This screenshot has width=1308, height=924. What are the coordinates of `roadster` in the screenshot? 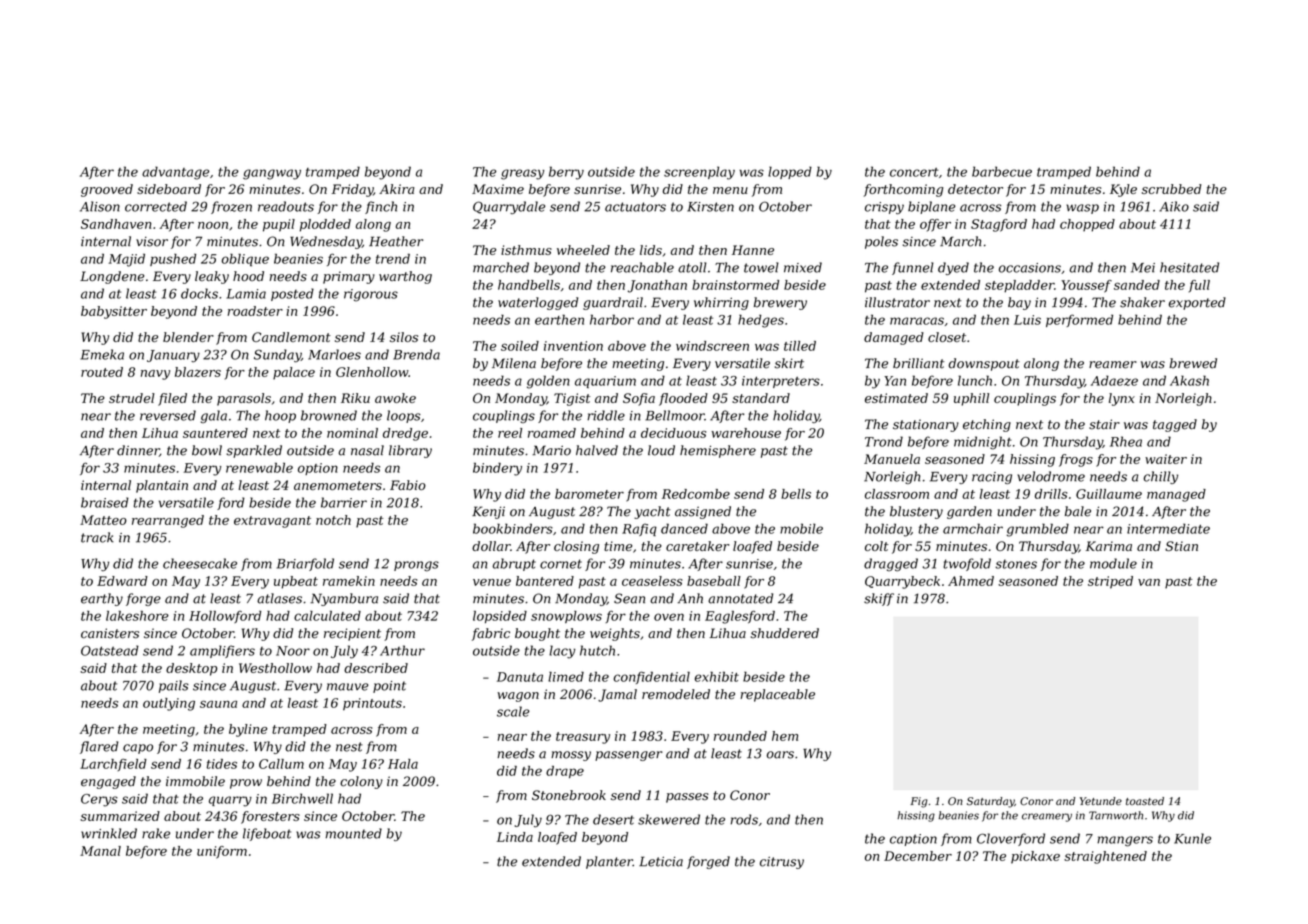 It's located at (255, 311).
